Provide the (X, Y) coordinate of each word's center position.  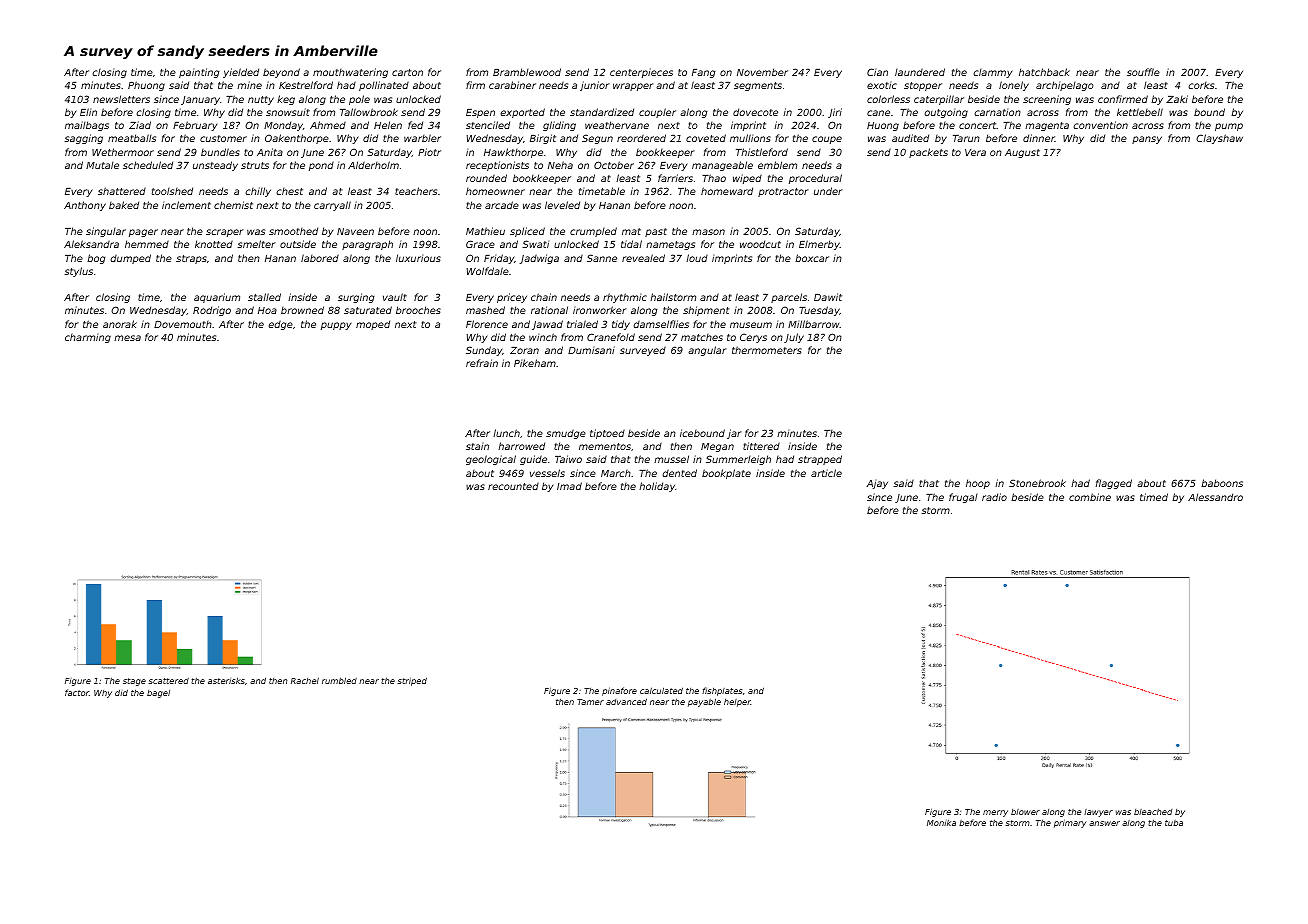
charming (88, 338)
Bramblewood (527, 72)
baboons (1222, 483)
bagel (158, 694)
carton (407, 72)
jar (734, 434)
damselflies (661, 324)
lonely (1014, 86)
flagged (1114, 484)
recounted (513, 486)
